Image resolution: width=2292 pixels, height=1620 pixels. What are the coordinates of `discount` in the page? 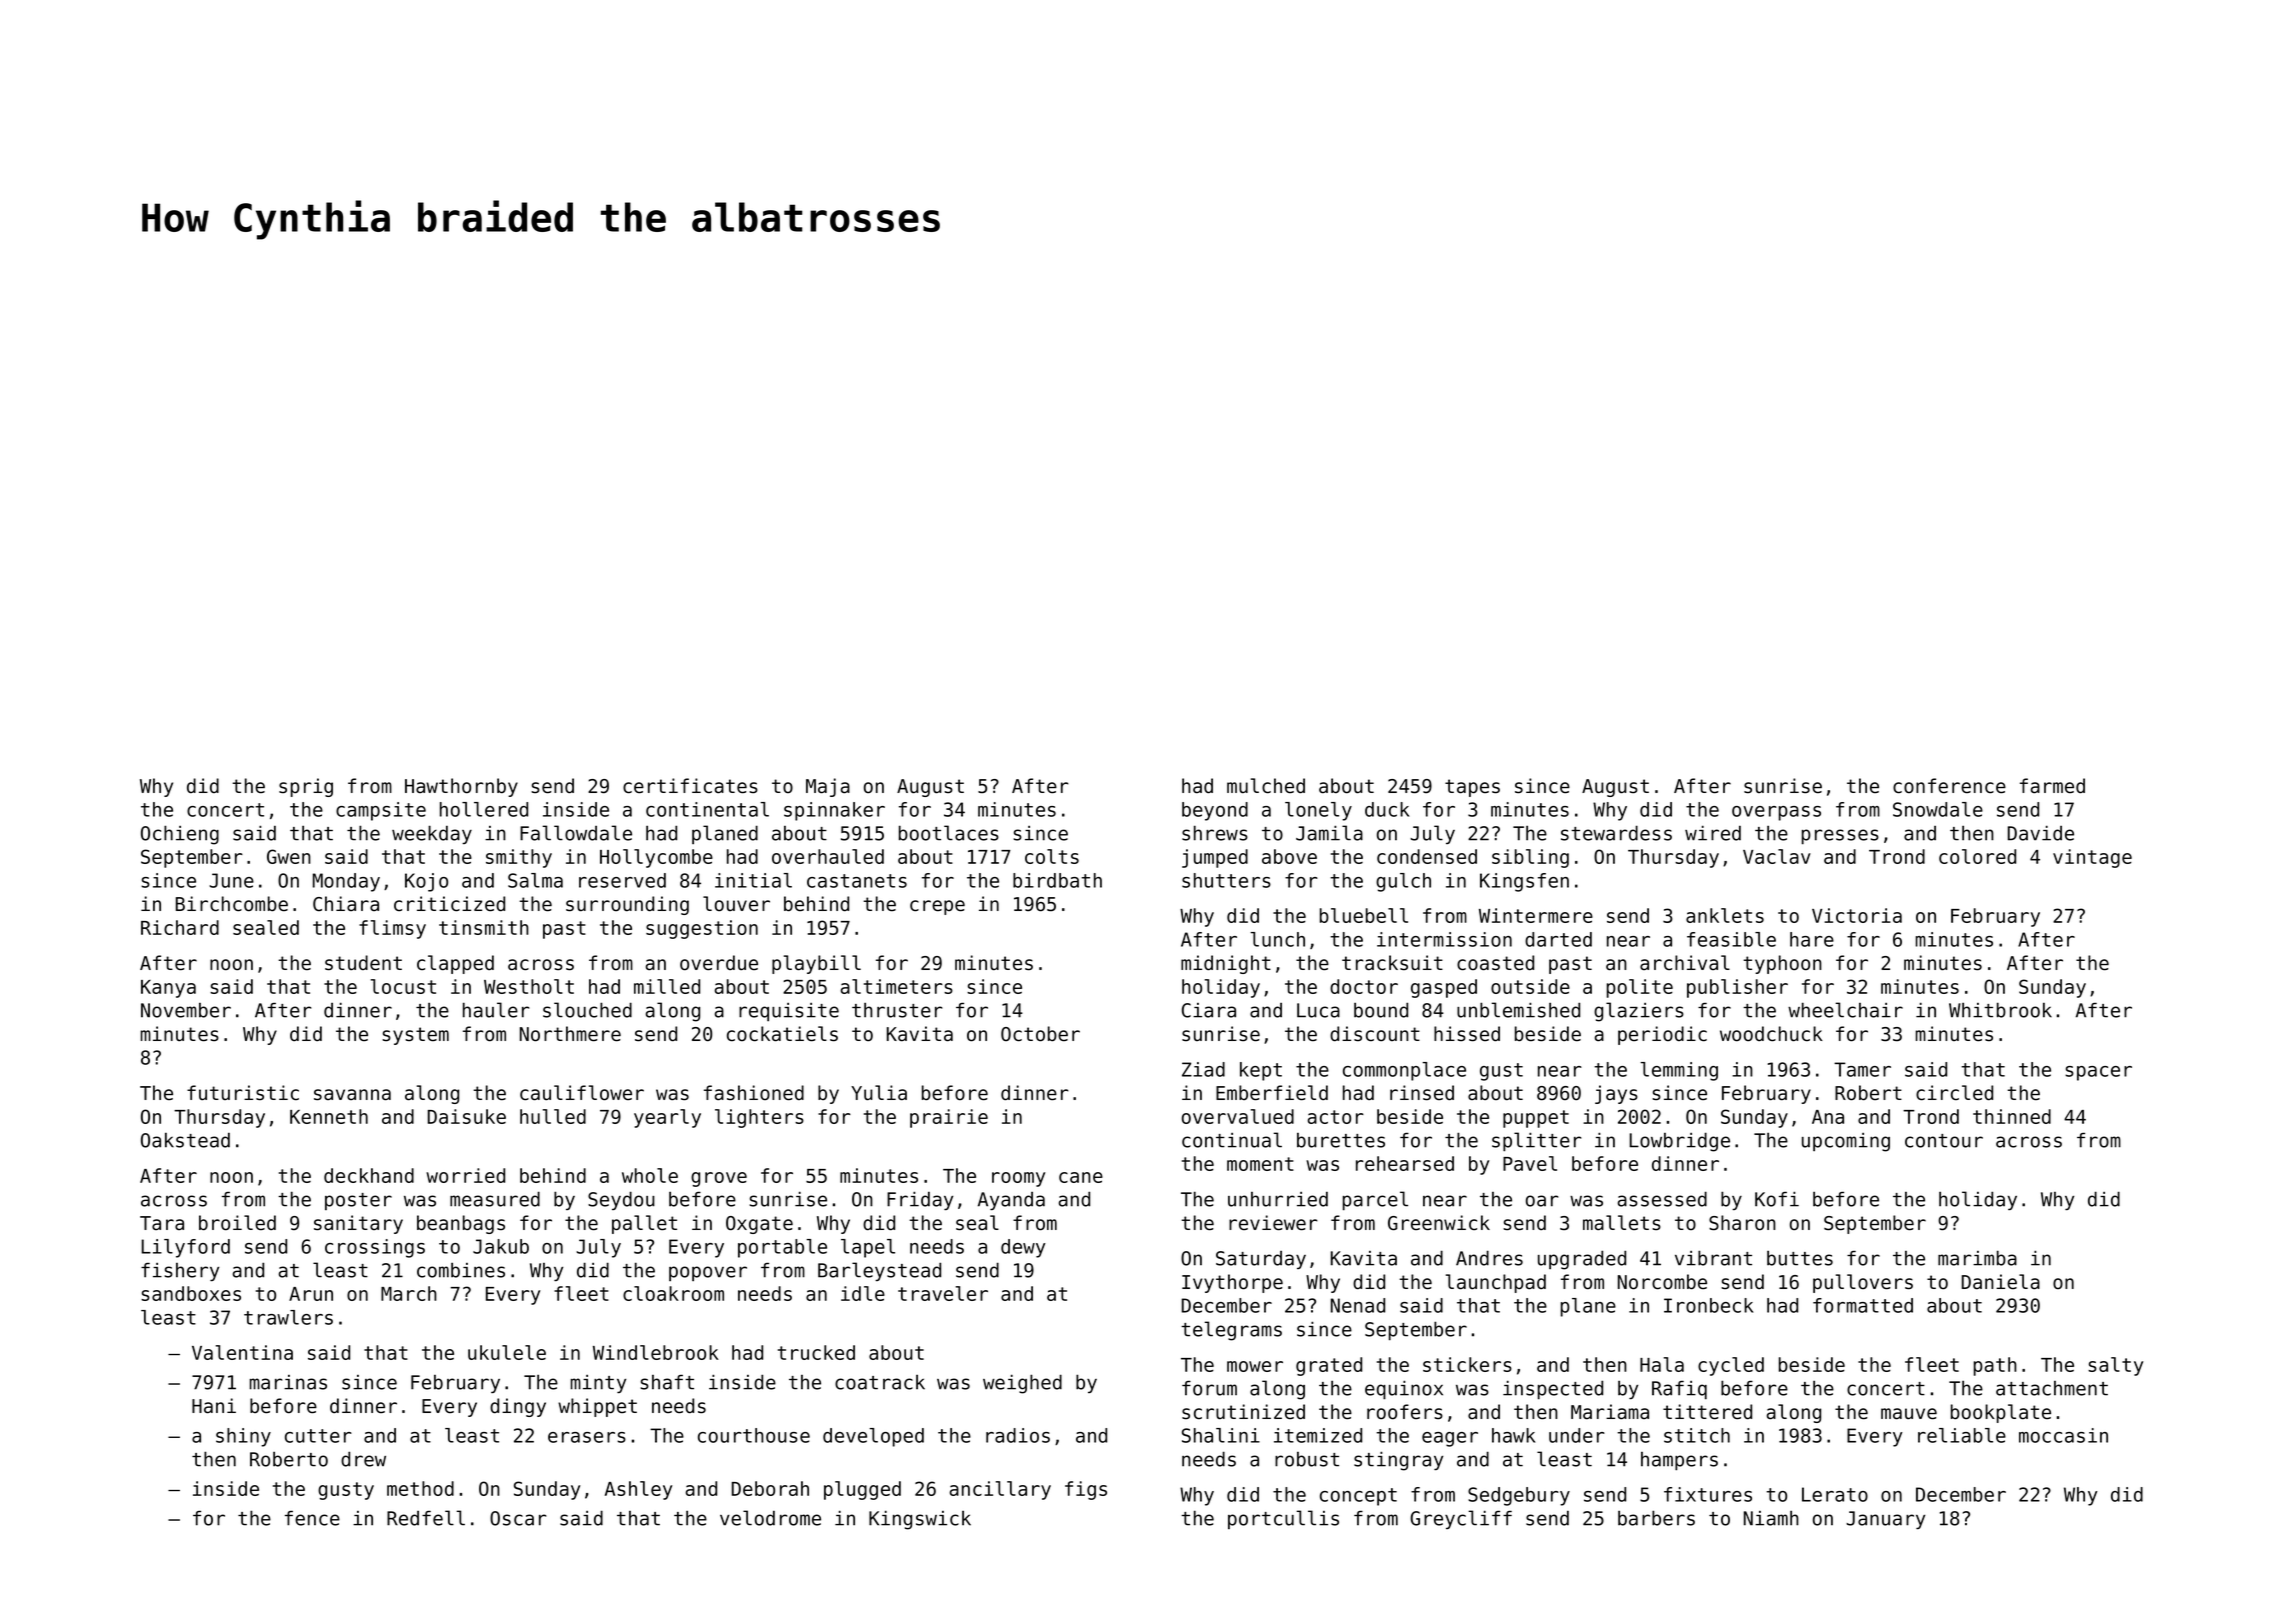 It's located at (1375, 1034).
